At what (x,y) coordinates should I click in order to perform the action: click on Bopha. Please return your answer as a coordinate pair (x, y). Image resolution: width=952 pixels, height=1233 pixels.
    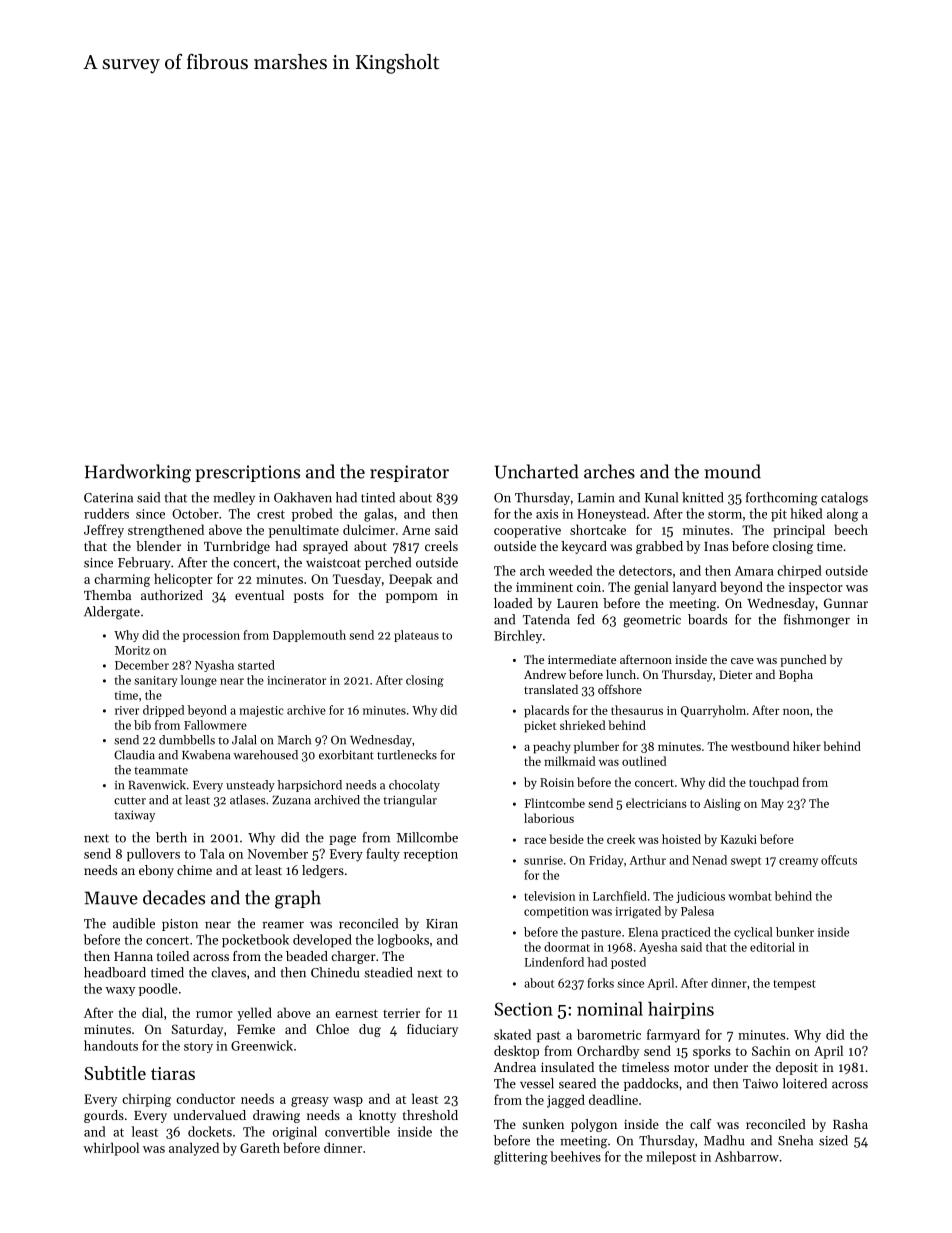
    Looking at the image, I should click on (796, 676).
